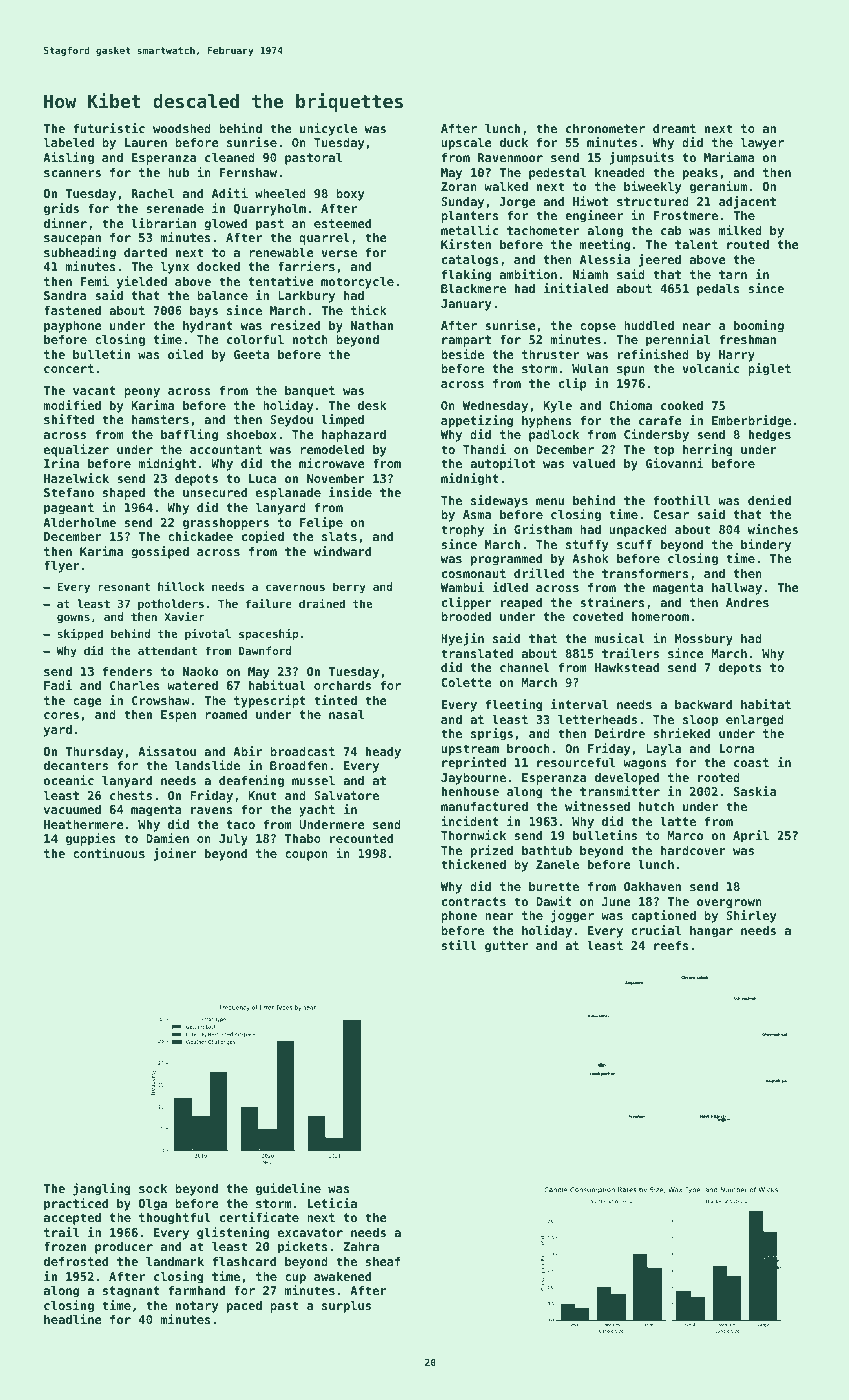  What do you see at coordinates (383, 1261) in the screenshot?
I see `sheaf` at bounding box center [383, 1261].
